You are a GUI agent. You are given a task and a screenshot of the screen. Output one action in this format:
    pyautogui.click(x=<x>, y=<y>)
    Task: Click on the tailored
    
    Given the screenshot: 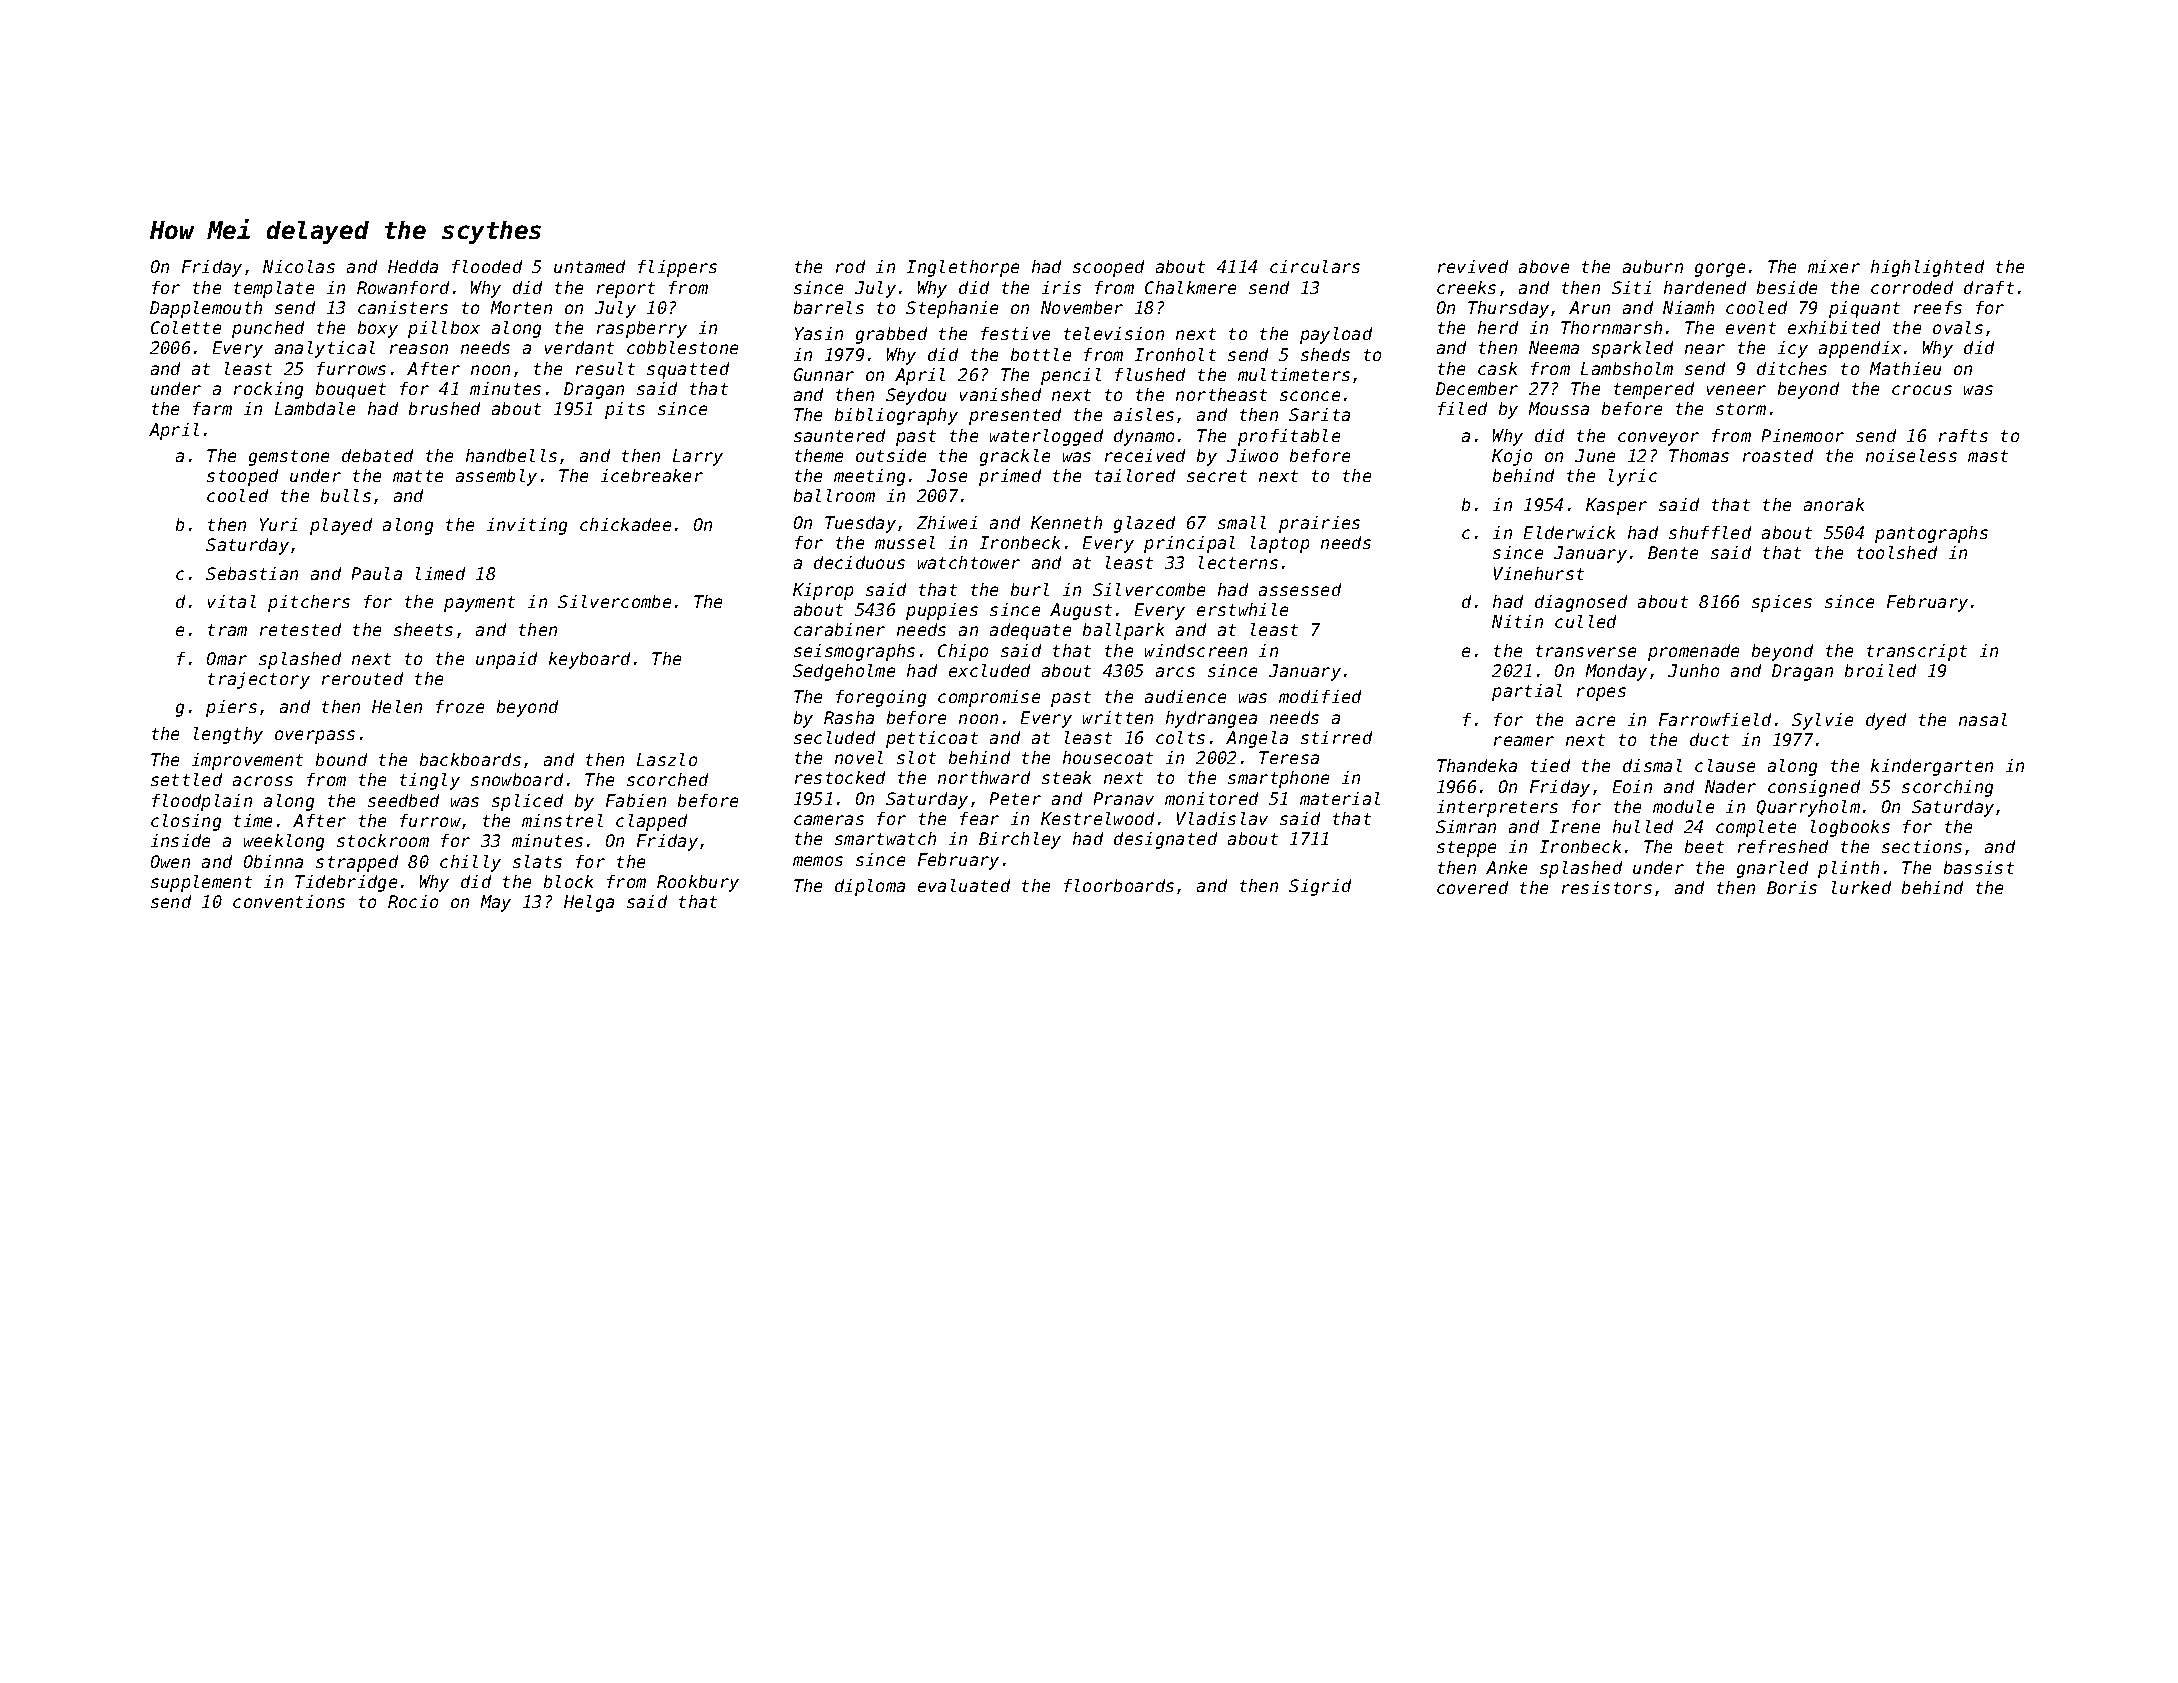 What is the action you would take?
    pyautogui.click(x=1135, y=475)
